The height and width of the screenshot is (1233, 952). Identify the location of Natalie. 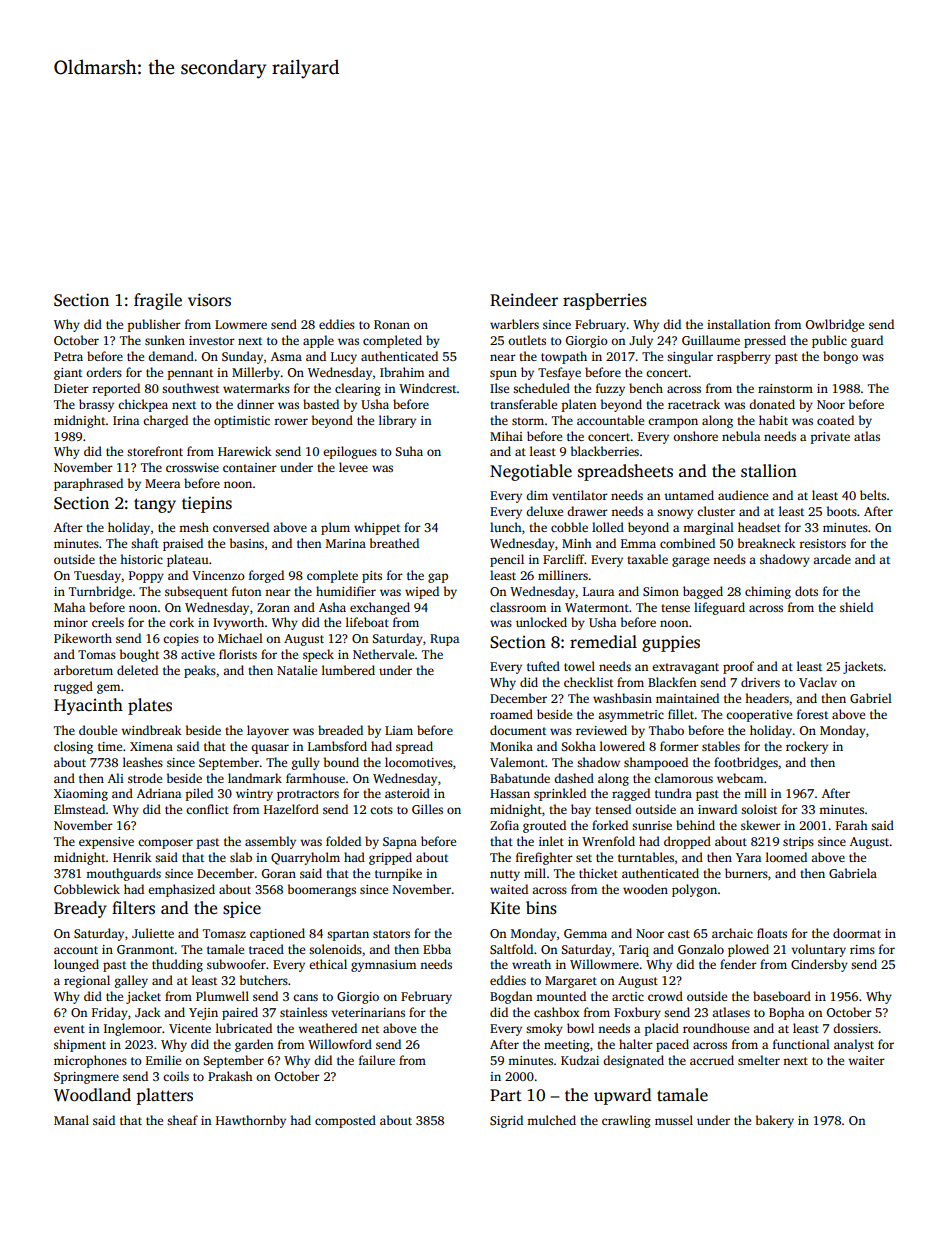
(297, 670).
